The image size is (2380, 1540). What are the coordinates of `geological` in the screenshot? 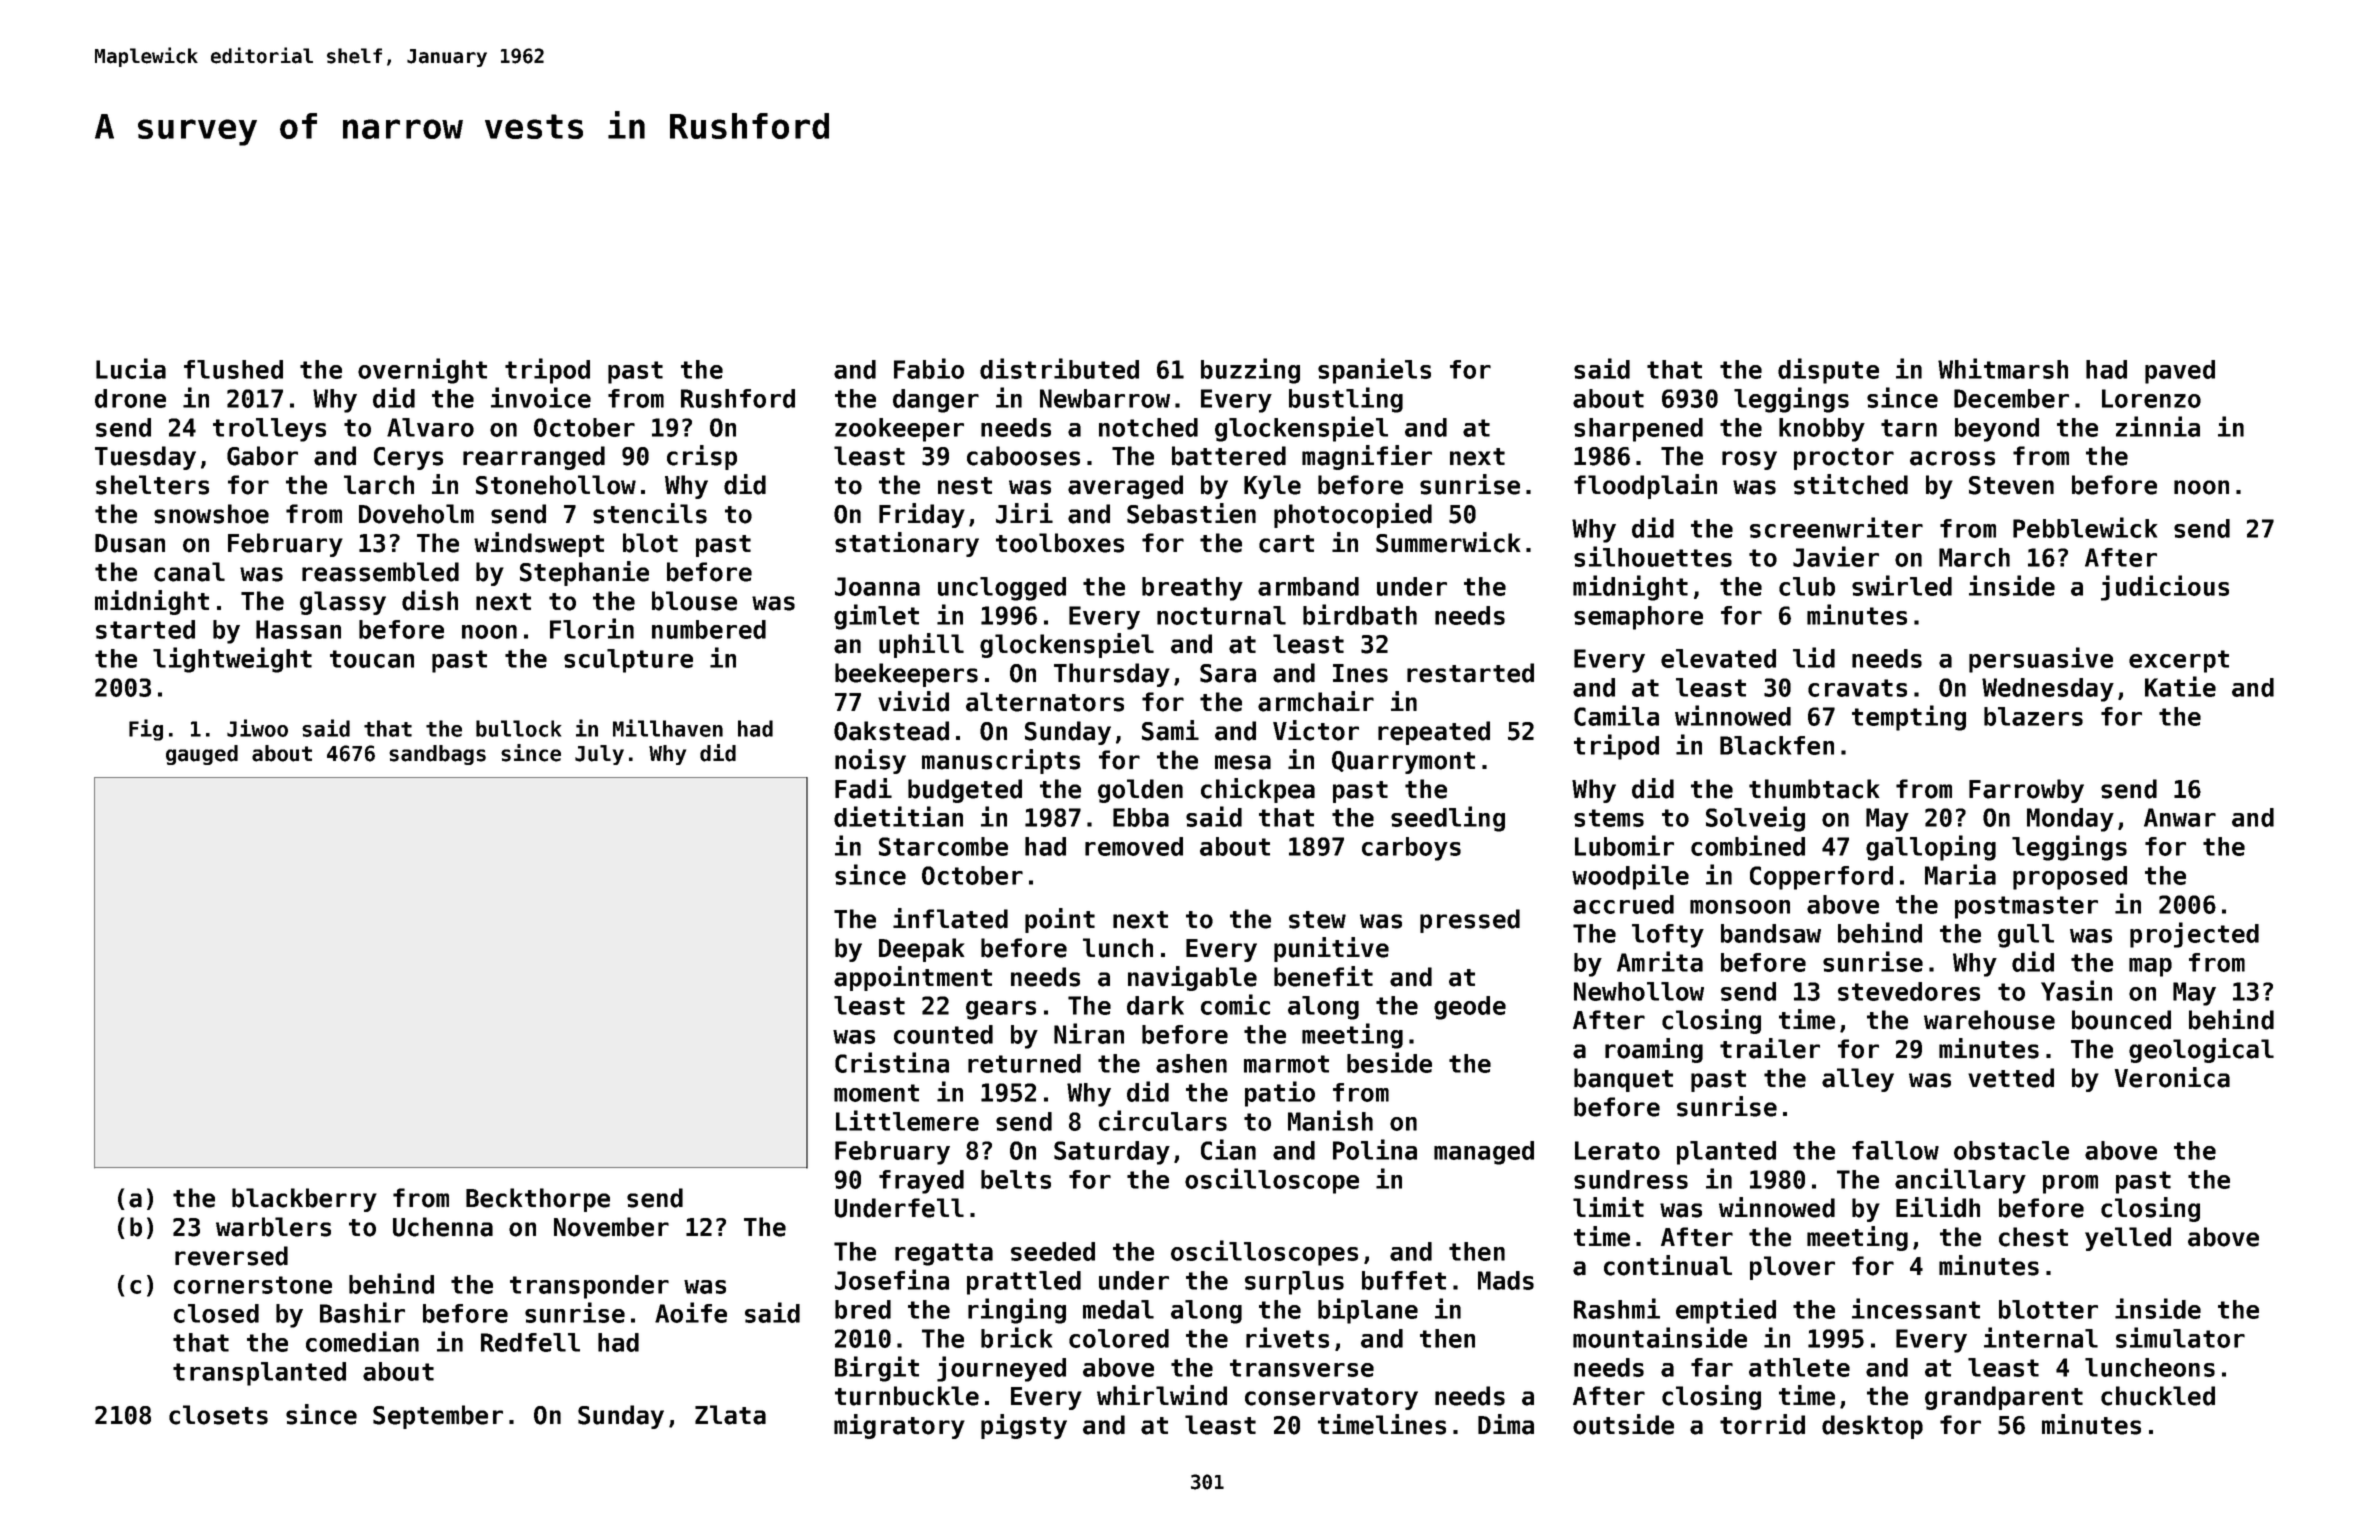 It's located at (2201, 1050).
